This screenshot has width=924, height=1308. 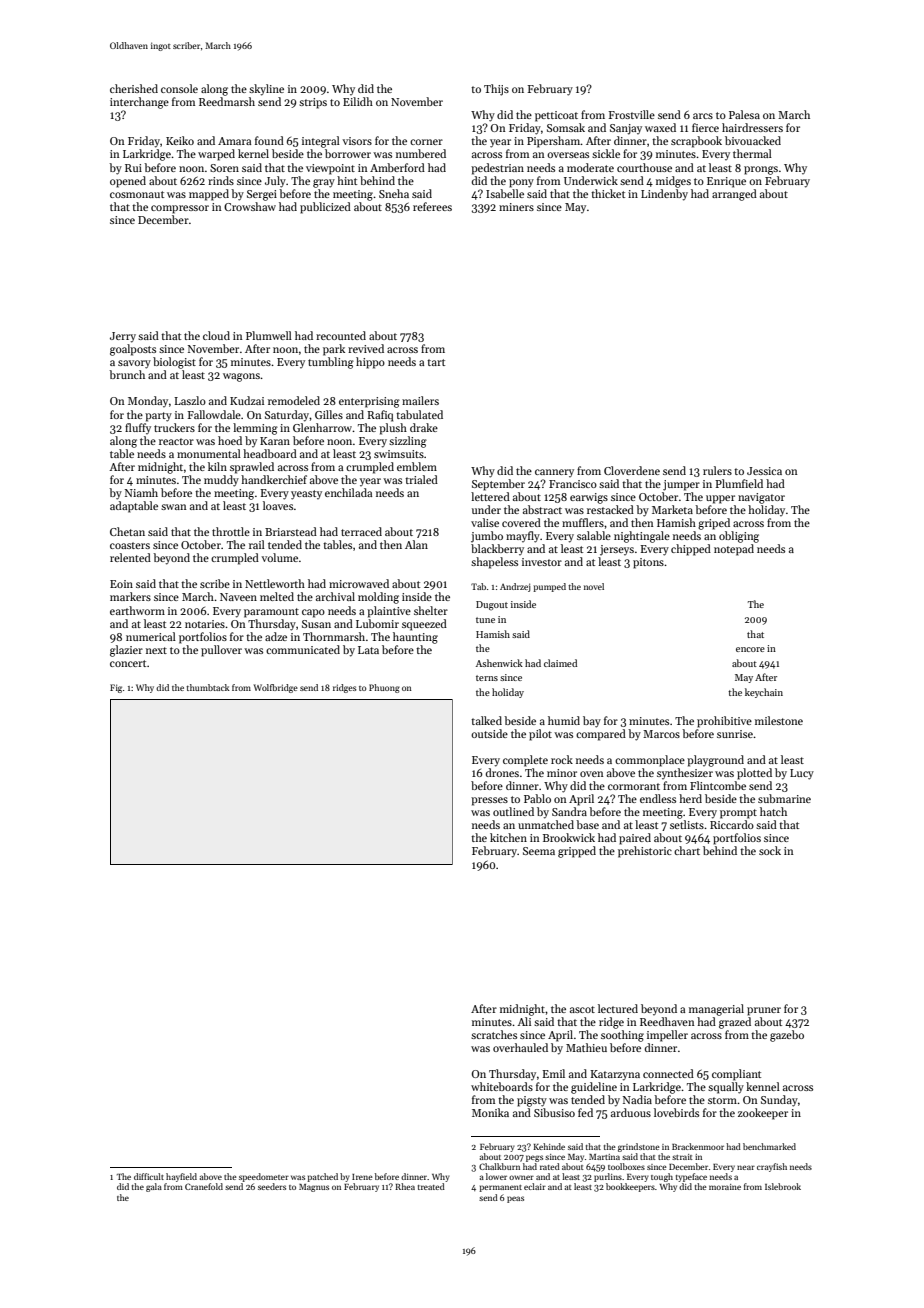 What do you see at coordinates (397, 167) in the screenshot?
I see `Amberford` at bounding box center [397, 167].
